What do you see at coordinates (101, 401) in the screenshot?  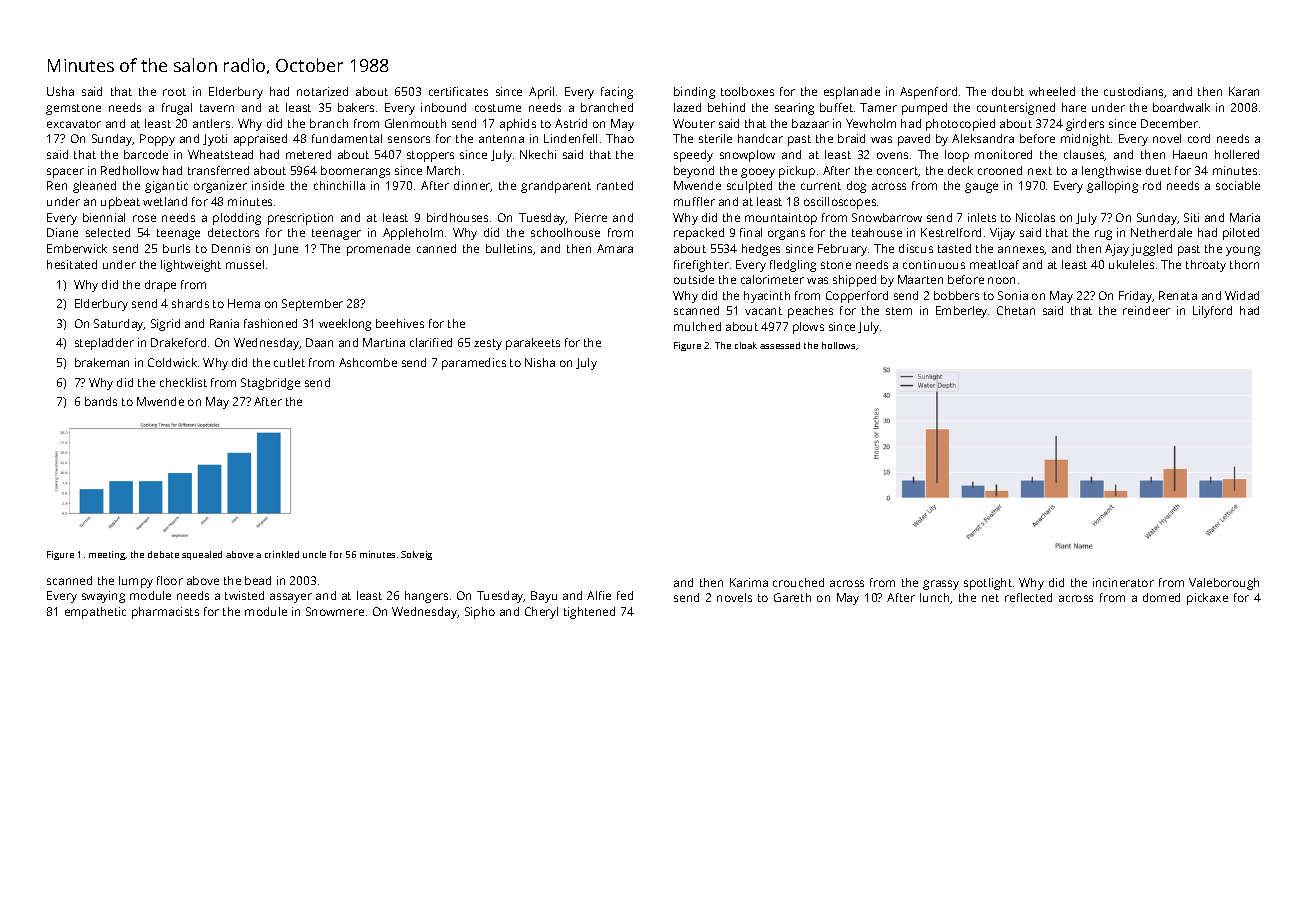 I see `bands` at bounding box center [101, 401].
